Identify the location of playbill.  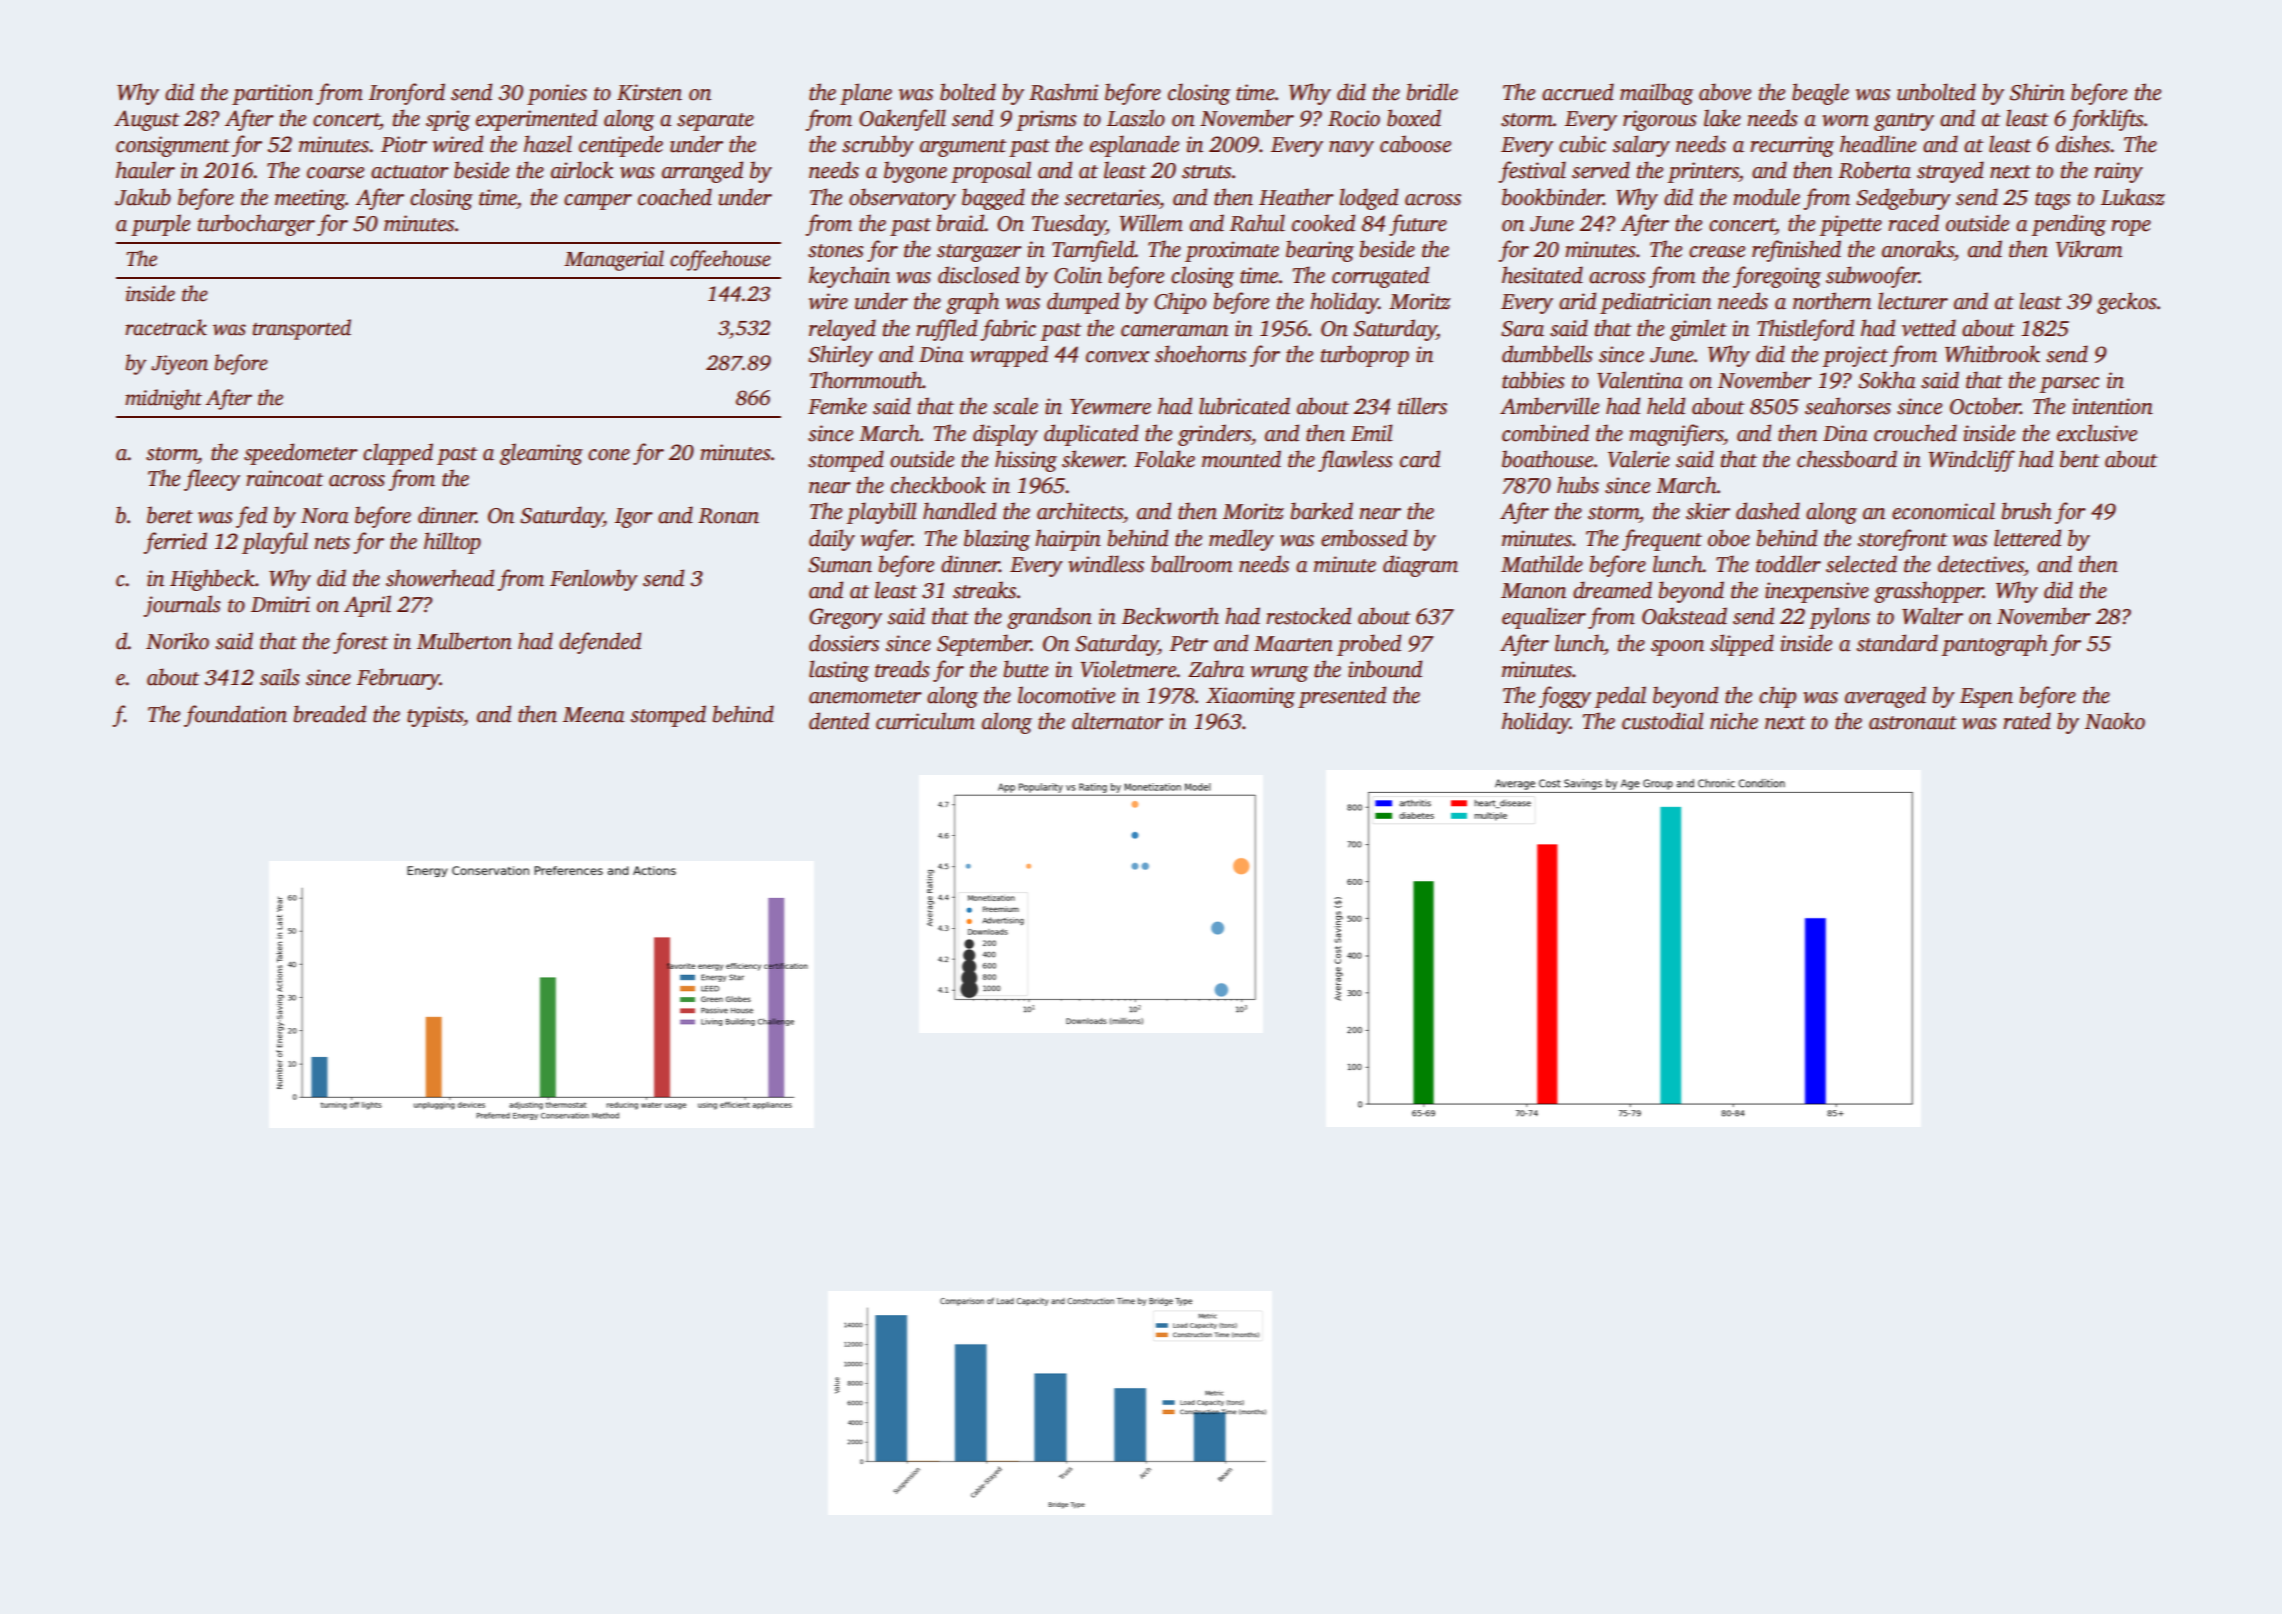
(882, 513).
